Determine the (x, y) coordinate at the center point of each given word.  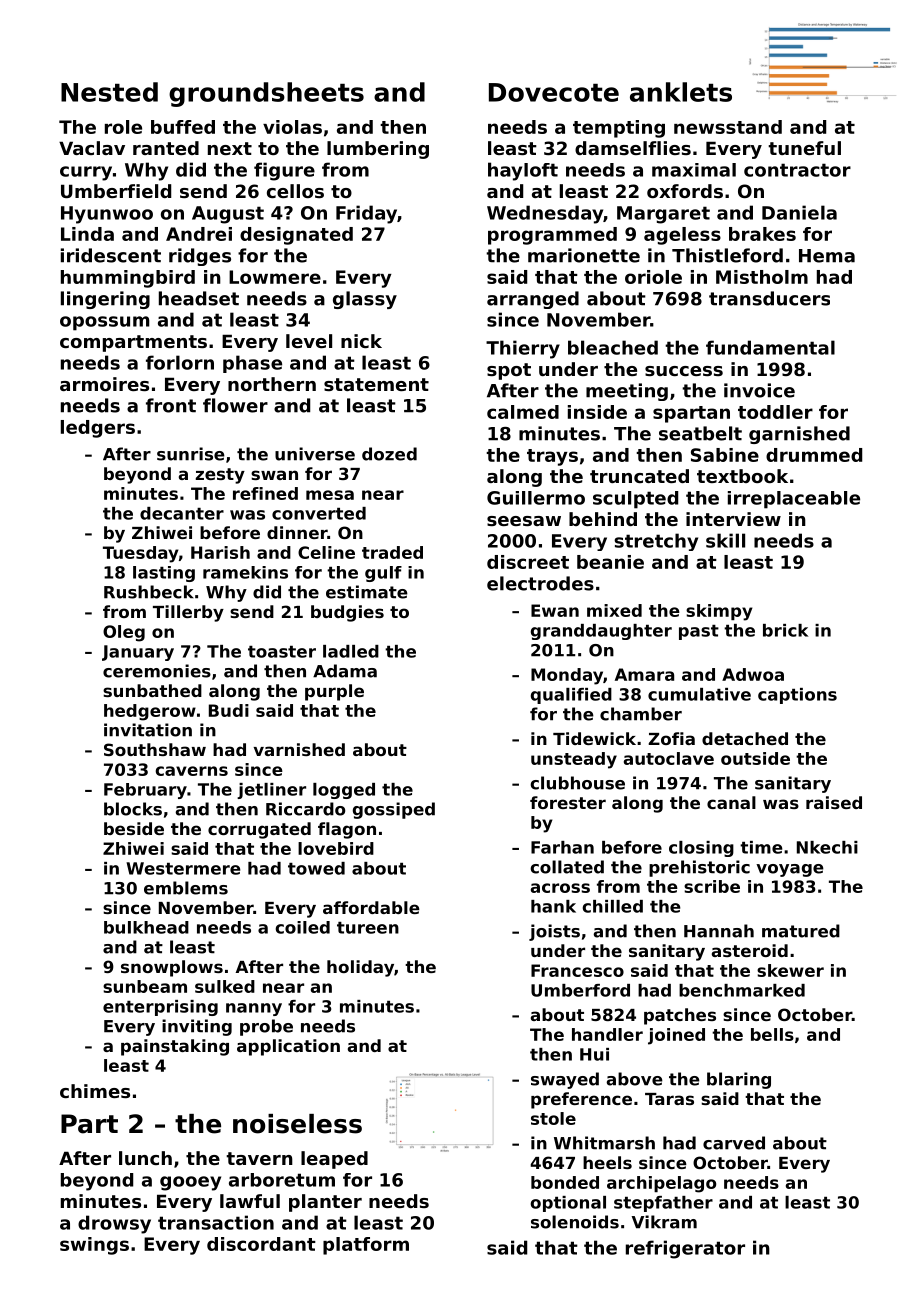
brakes (762, 234)
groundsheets (266, 94)
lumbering (378, 150)
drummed (814, 455)
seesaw (524, 521)
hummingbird (128, 279)
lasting (164, 574)
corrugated (259, 830)
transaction (216, 1222)
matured (801, 931)
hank (553, 906)
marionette (584, 255)
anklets (681, 92)
